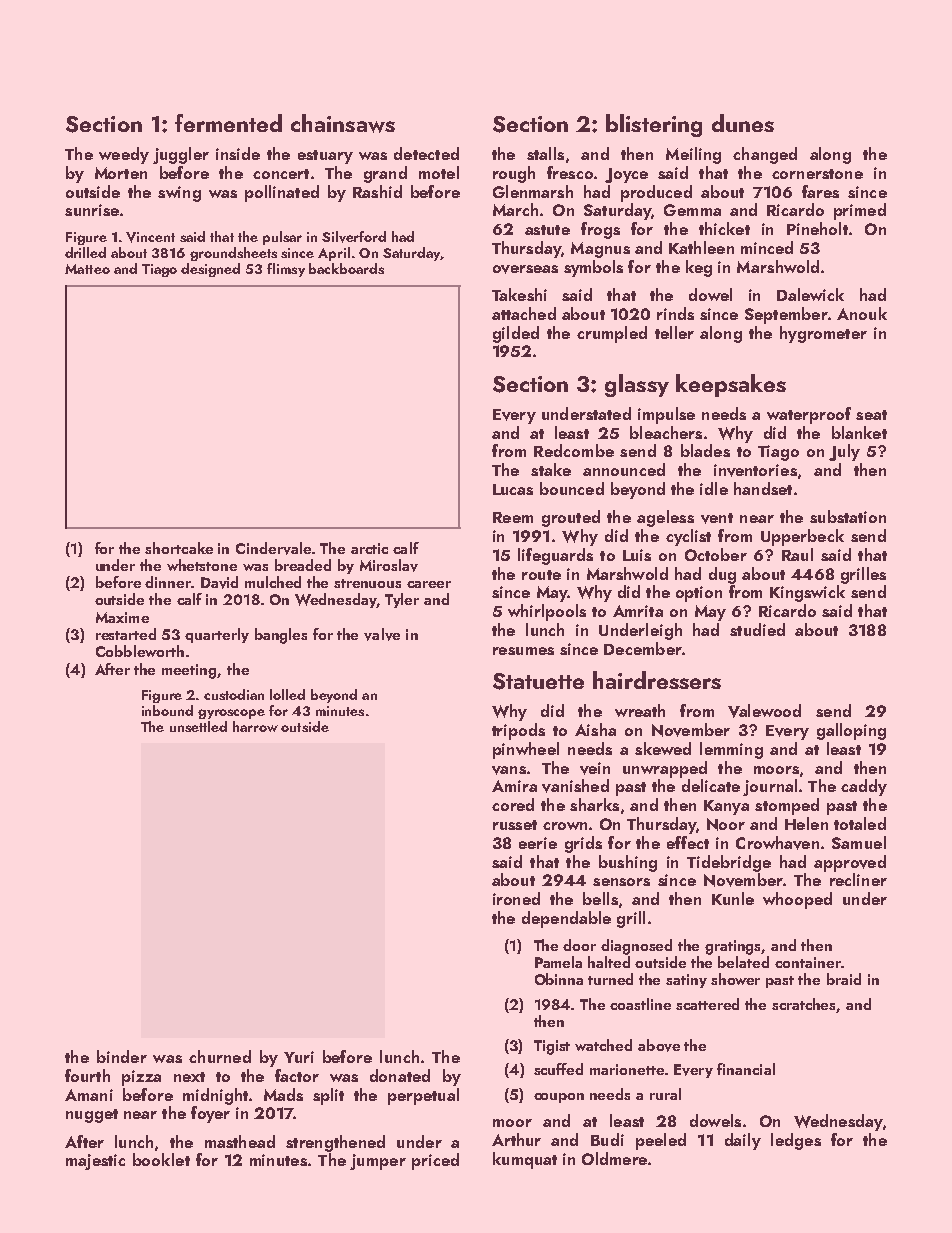  What do you see at coordinates (122, 617) in the screenshot?
I see `Maxime` at bounding box center [122, 617].
